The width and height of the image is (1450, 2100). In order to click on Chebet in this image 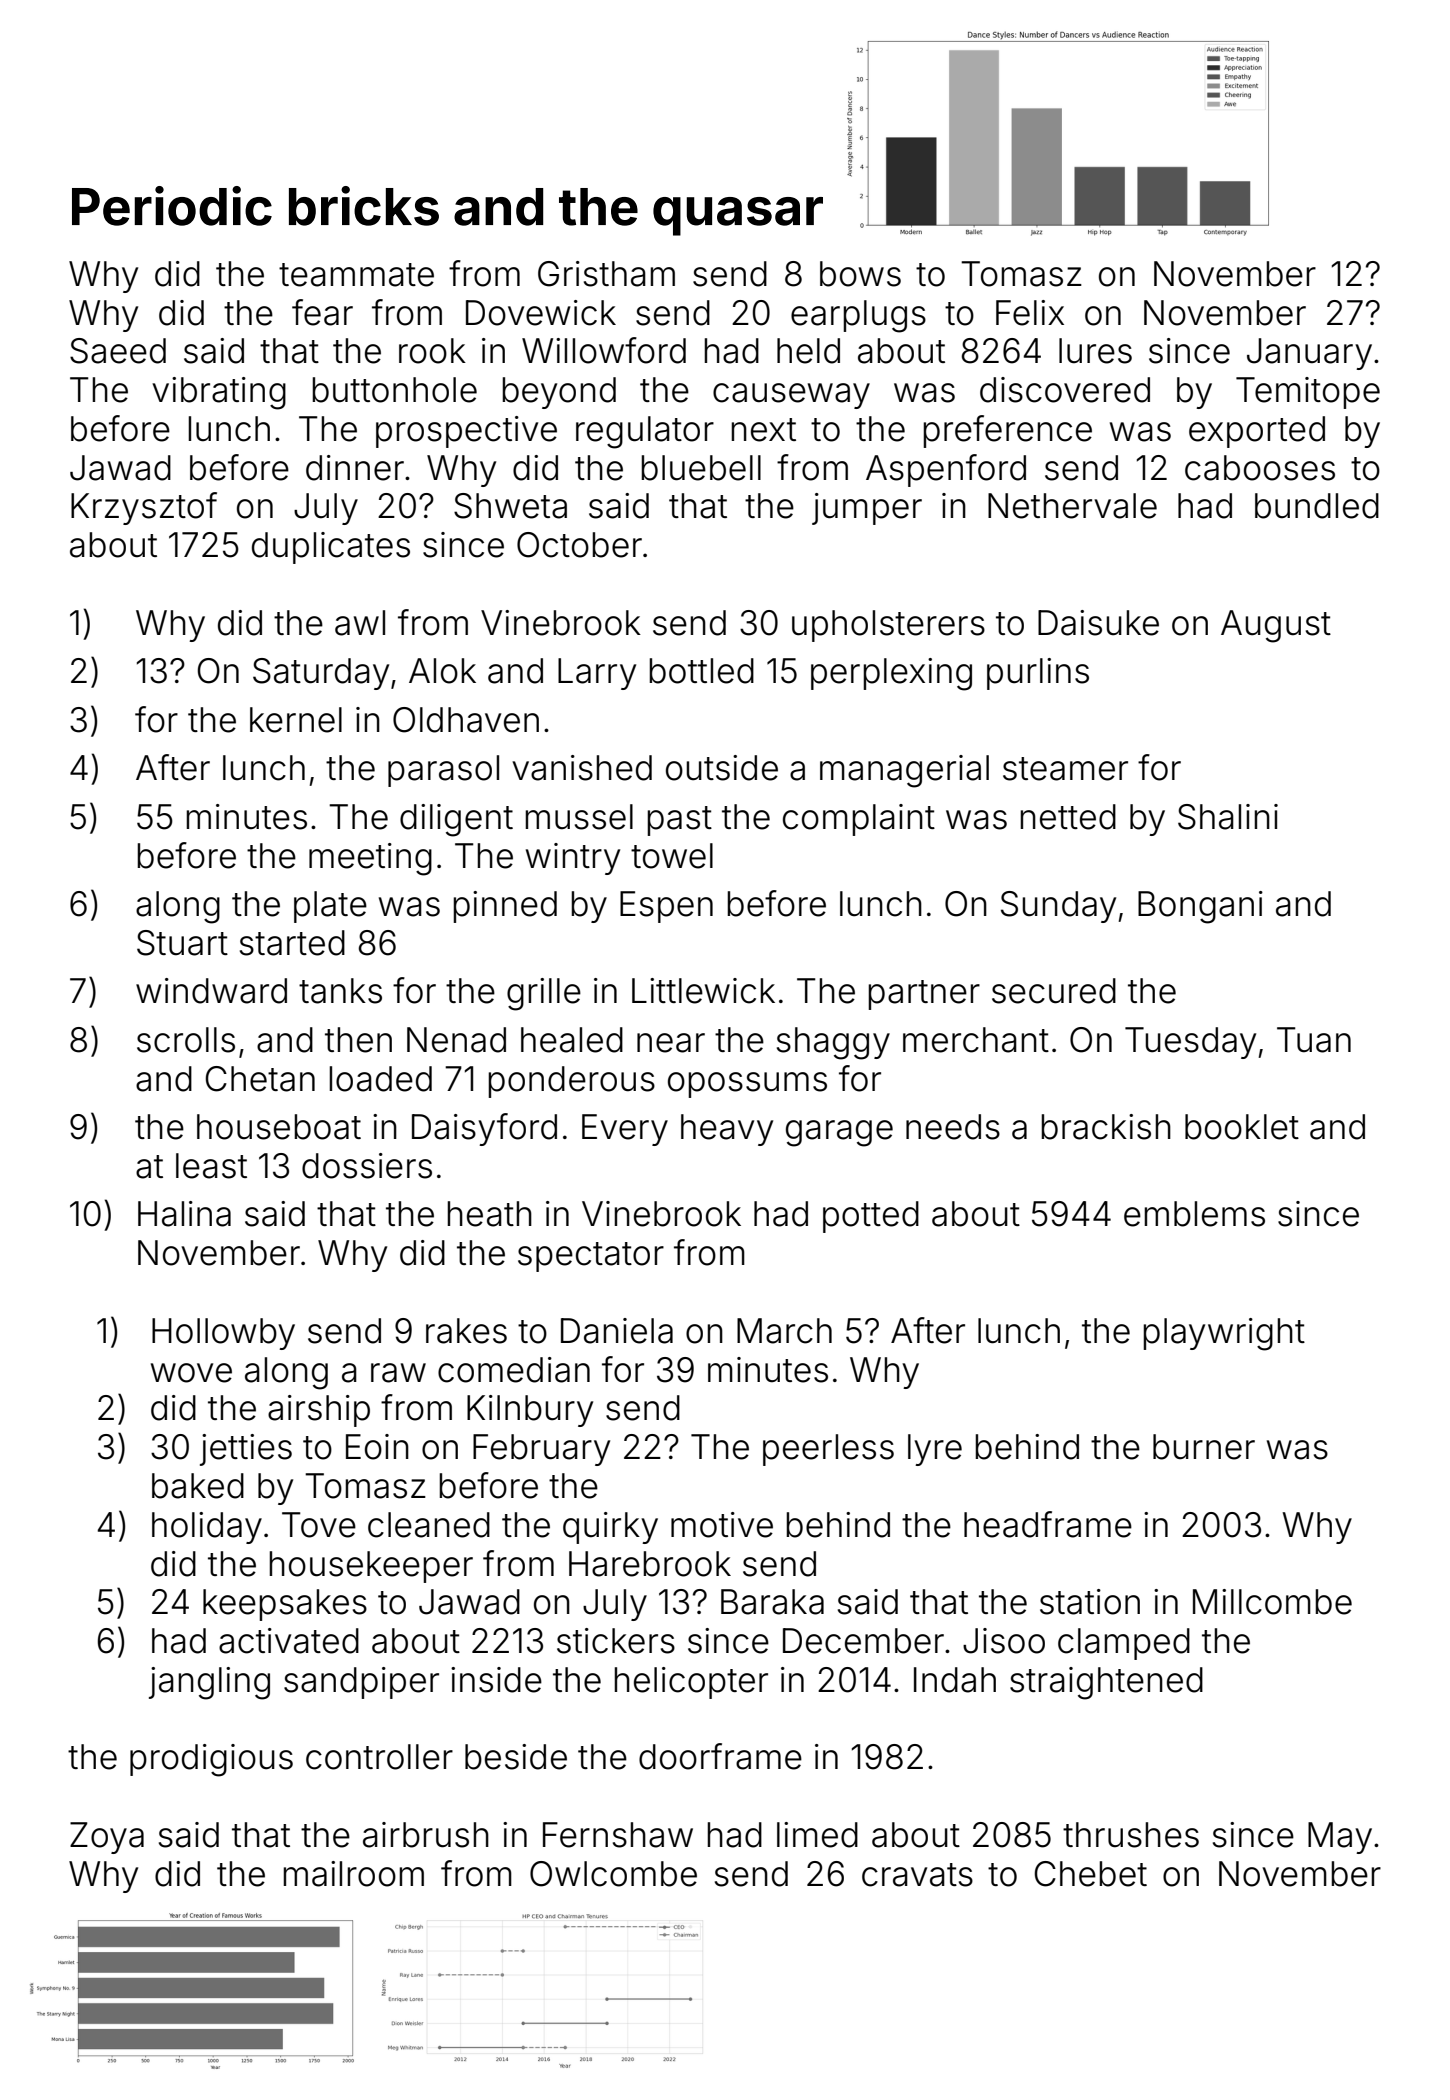, I will do `click(1091, 1874)`.
